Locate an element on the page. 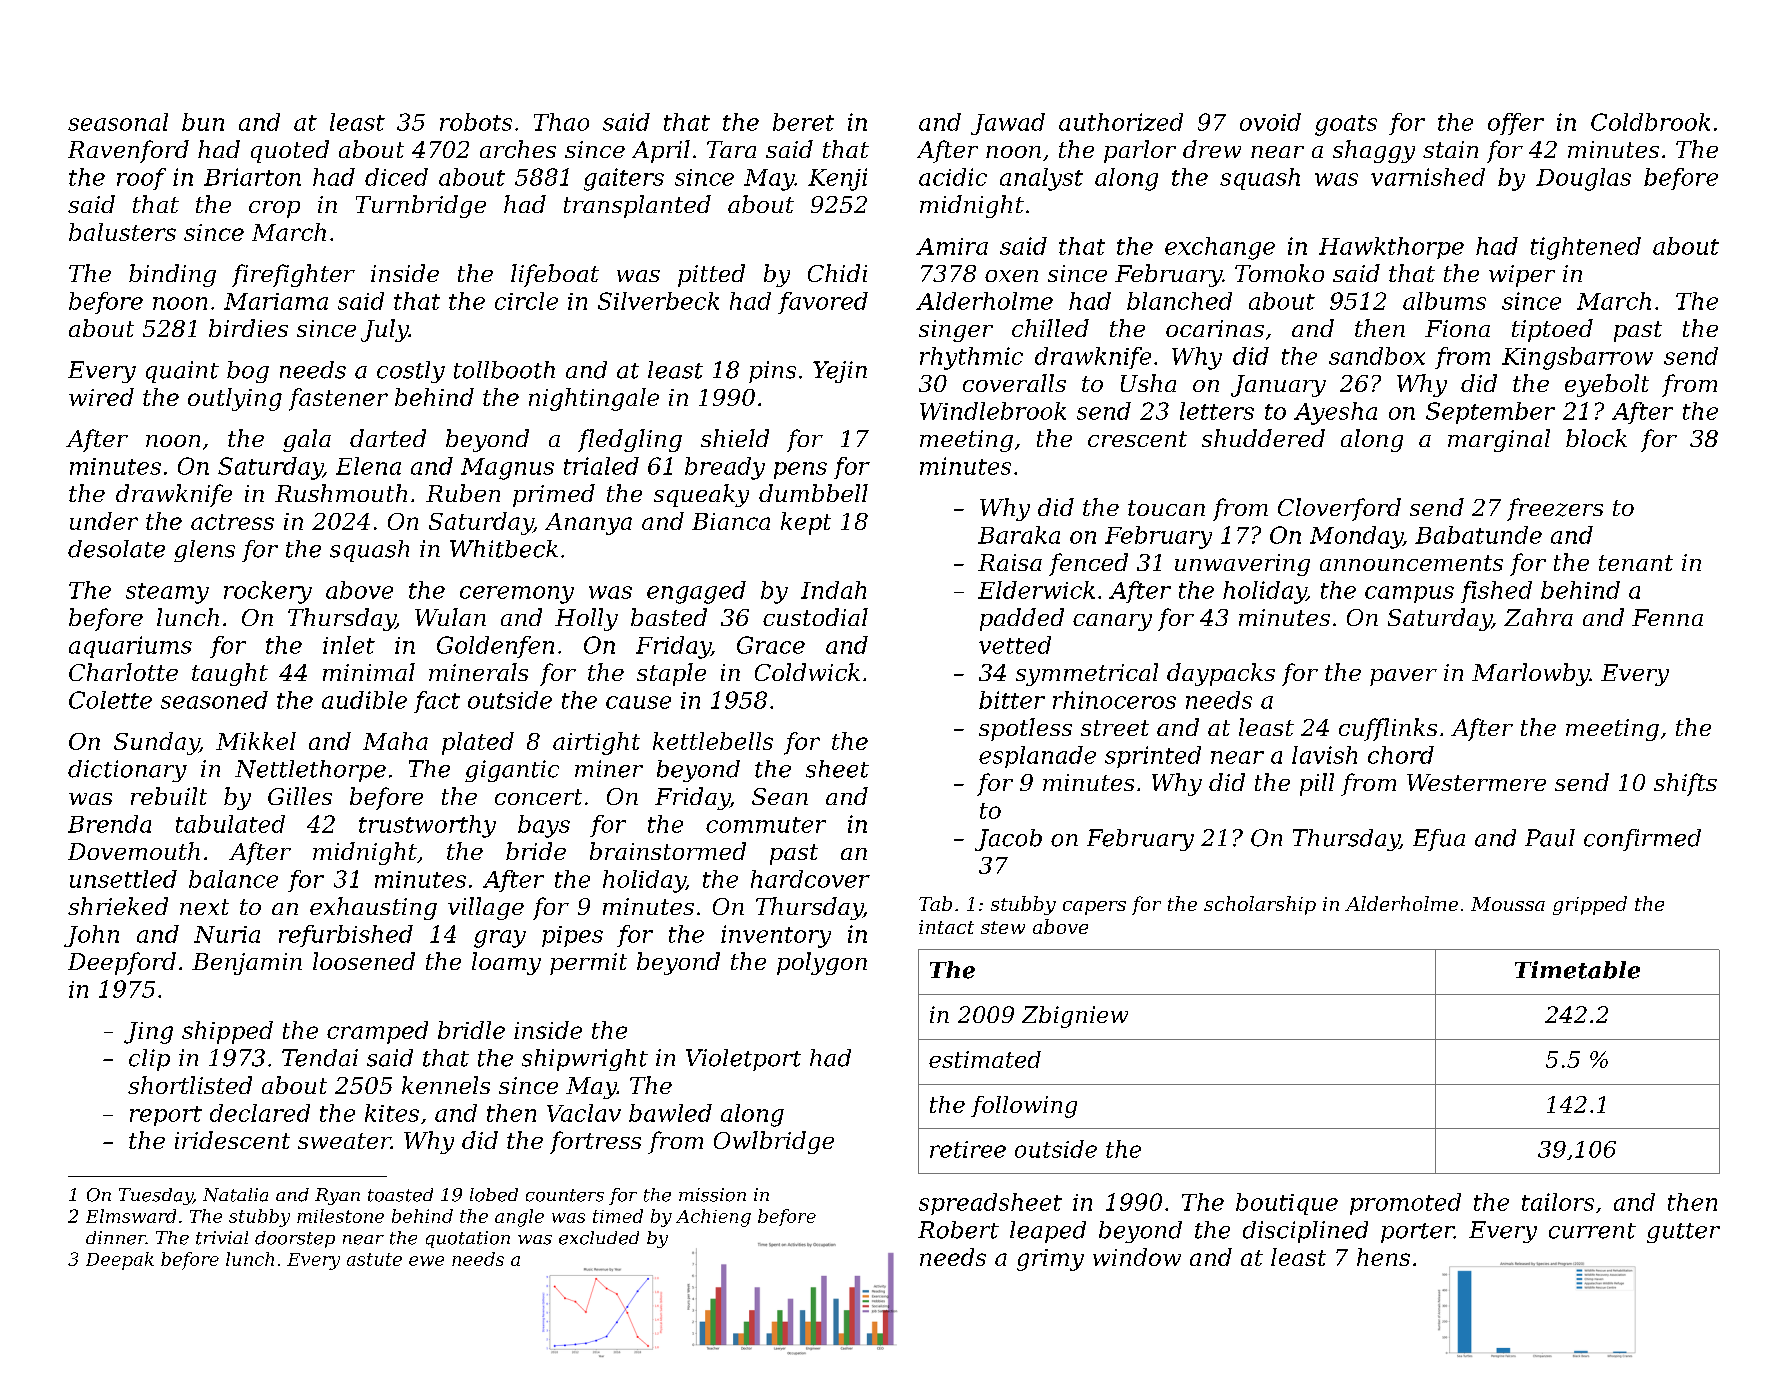 The height and width of the document is (1381, 1787). dinner is located at coordinates (116, 1238).
